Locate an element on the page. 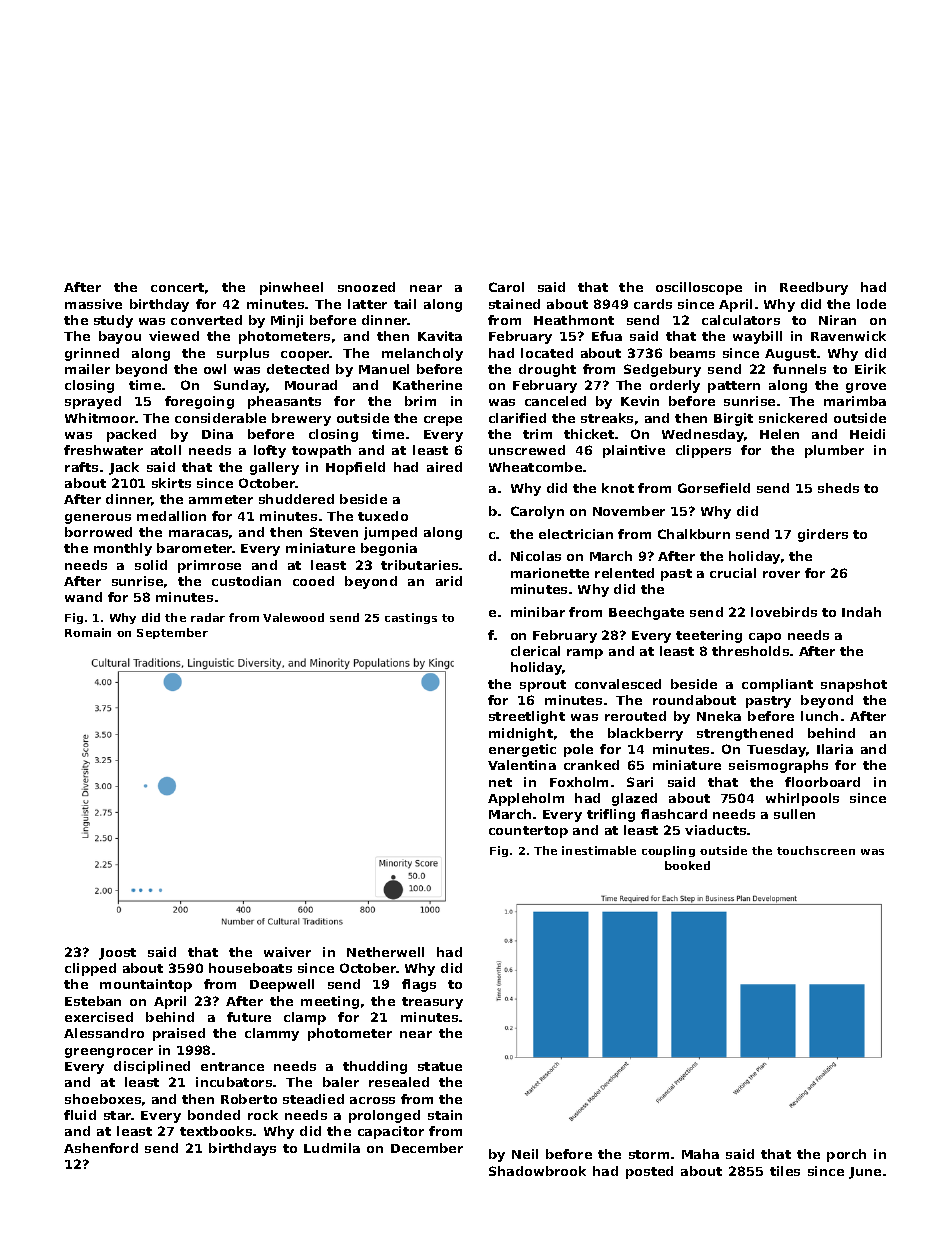 This page has width=952, height=1233. Minji is located at coordinates (287, 321).
